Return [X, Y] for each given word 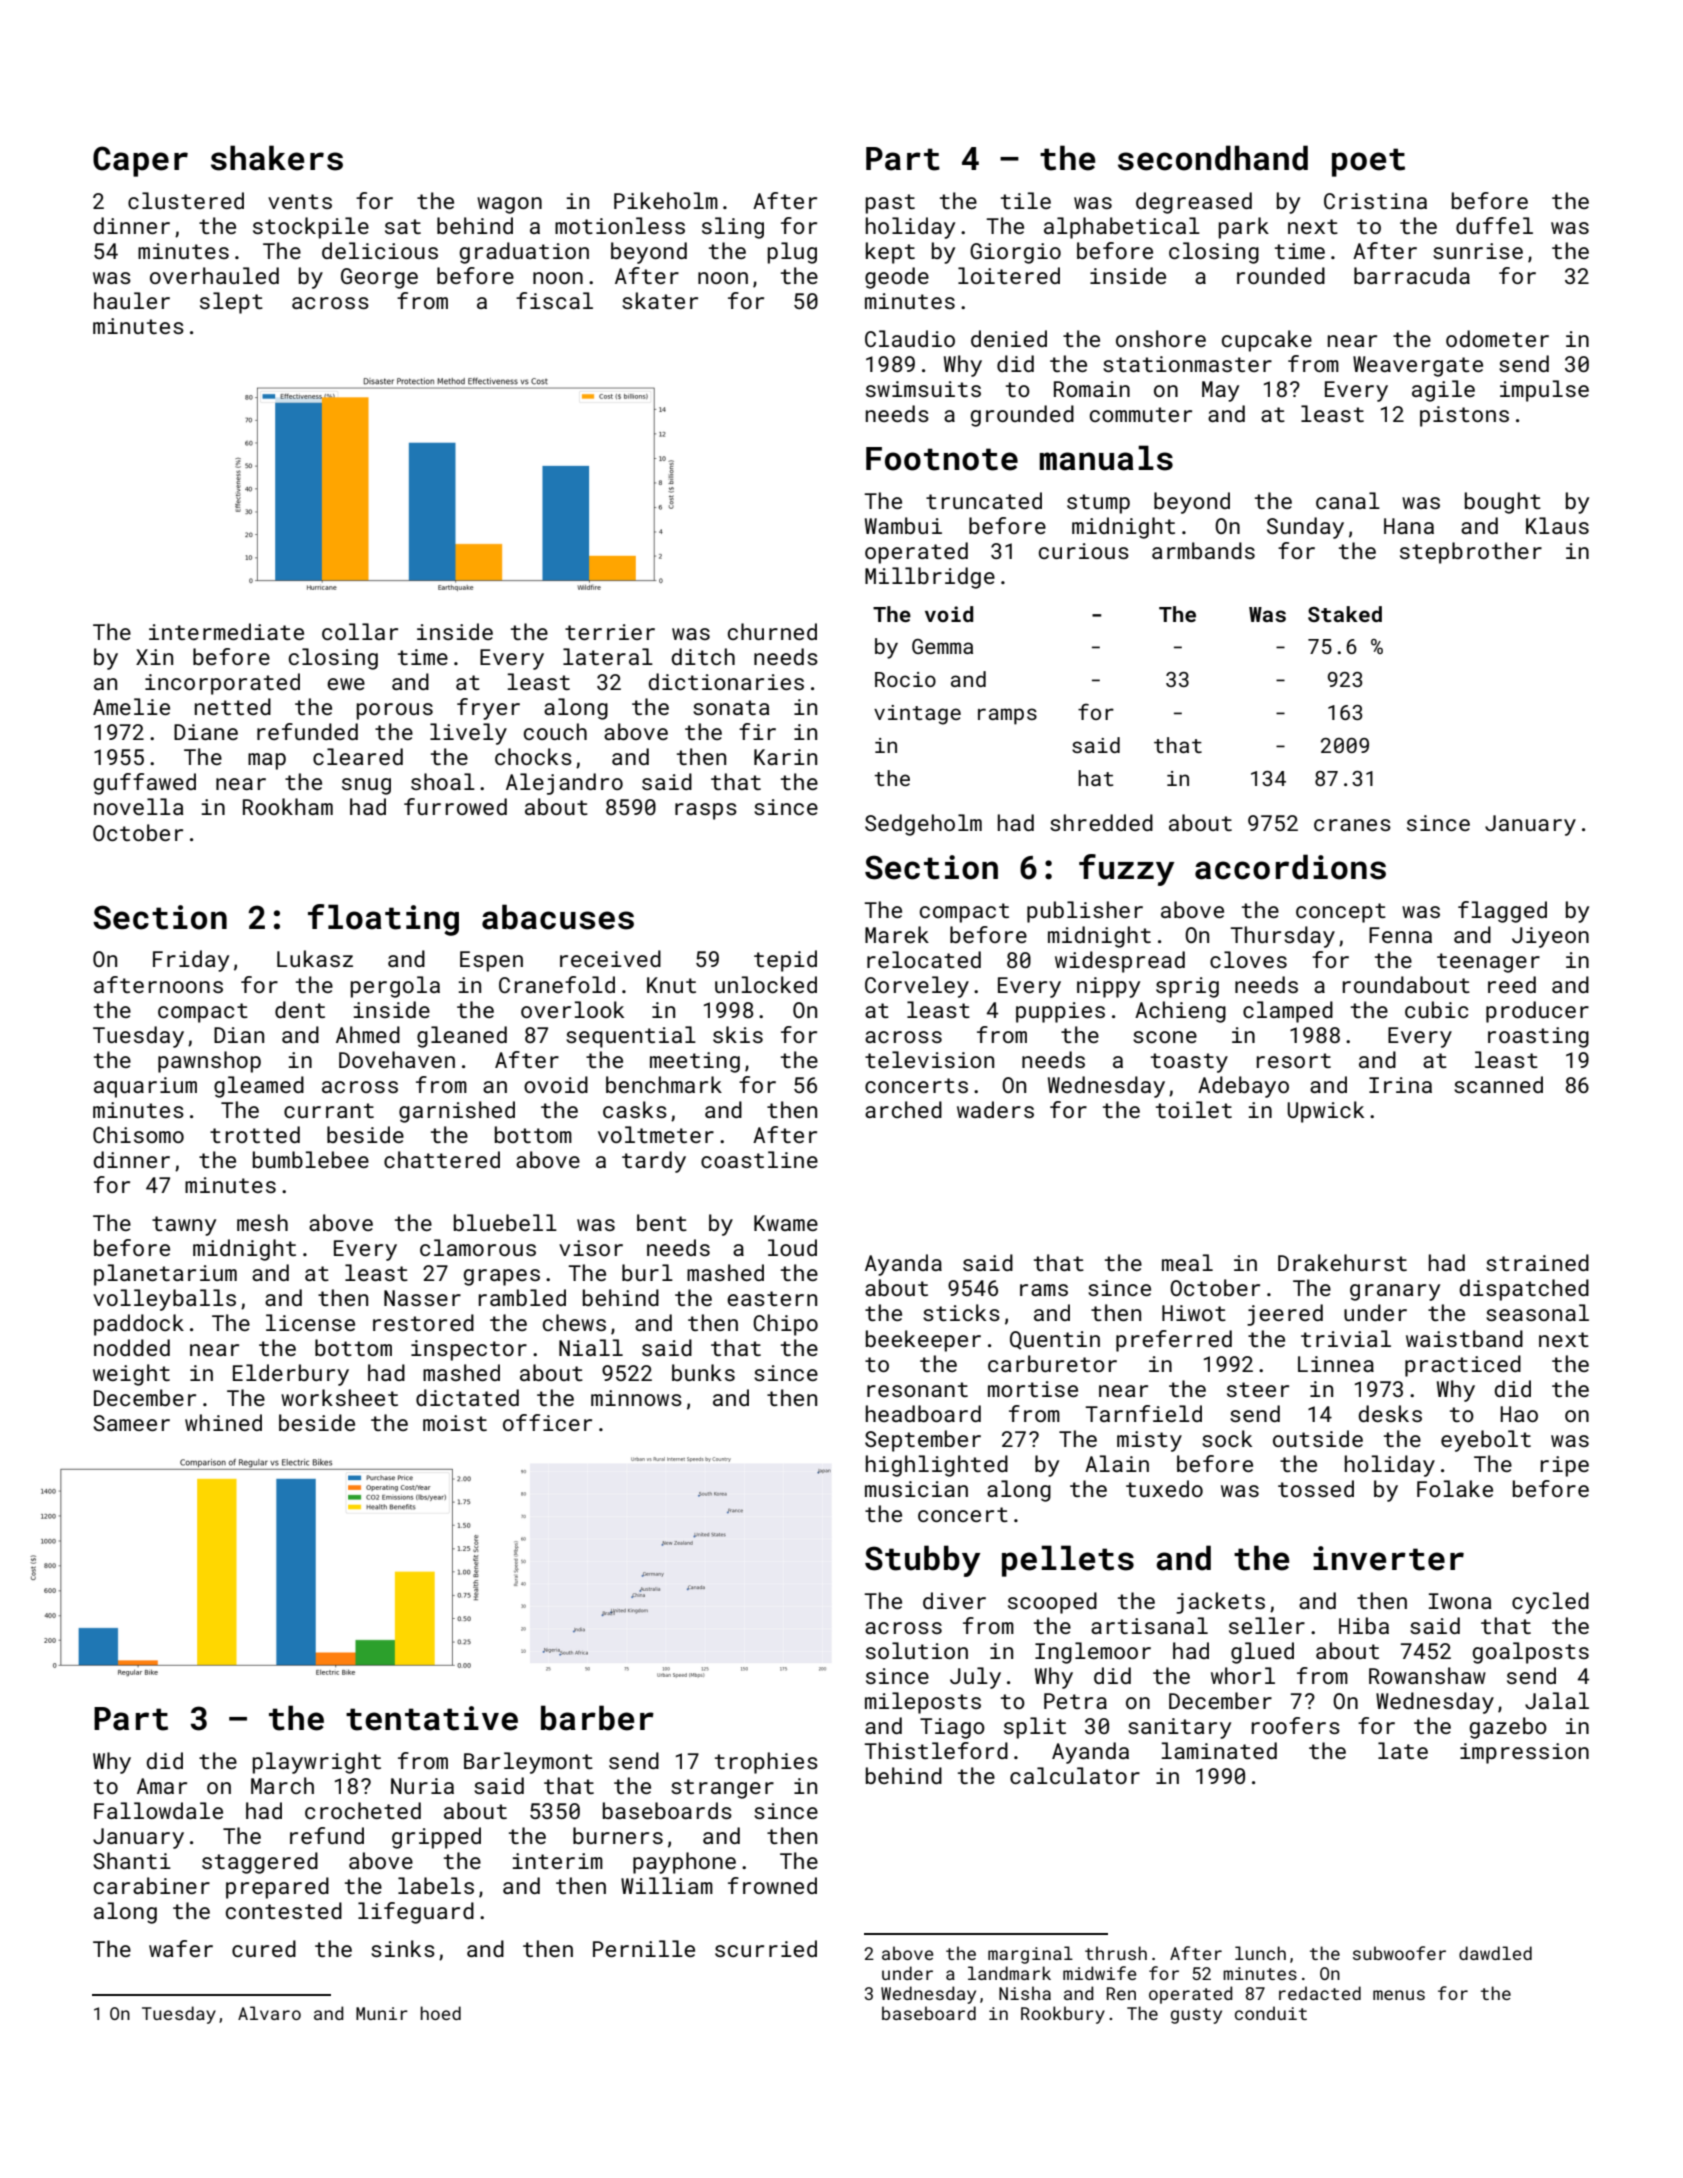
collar [360, 631]
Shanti [132, 1860]
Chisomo [138, 1134]
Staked [1345, 614]
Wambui [903, 525]
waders [995, 1109]
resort [1294, 1060]
